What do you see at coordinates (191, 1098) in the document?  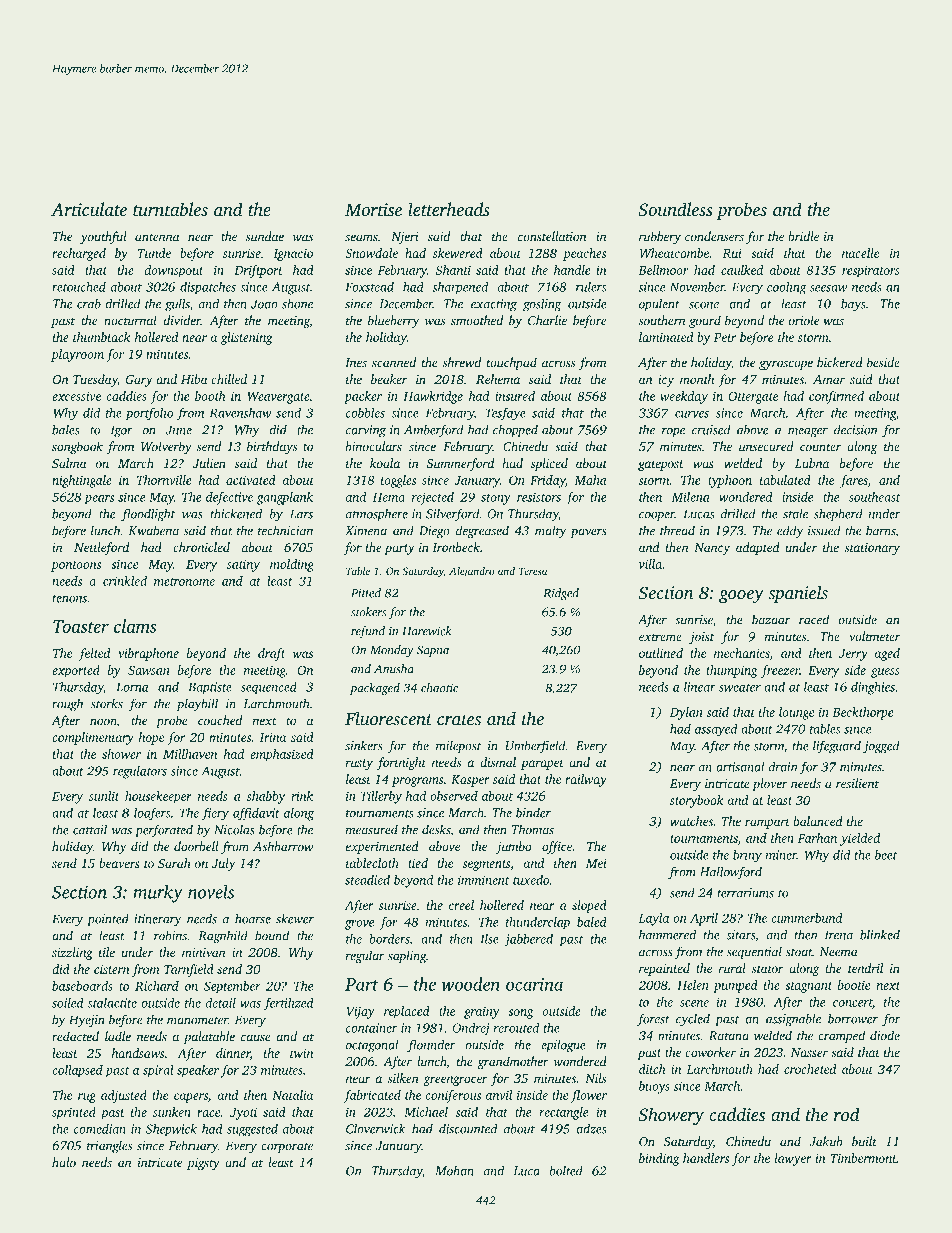 I see `capers` at bounding box center [191, 1098].
